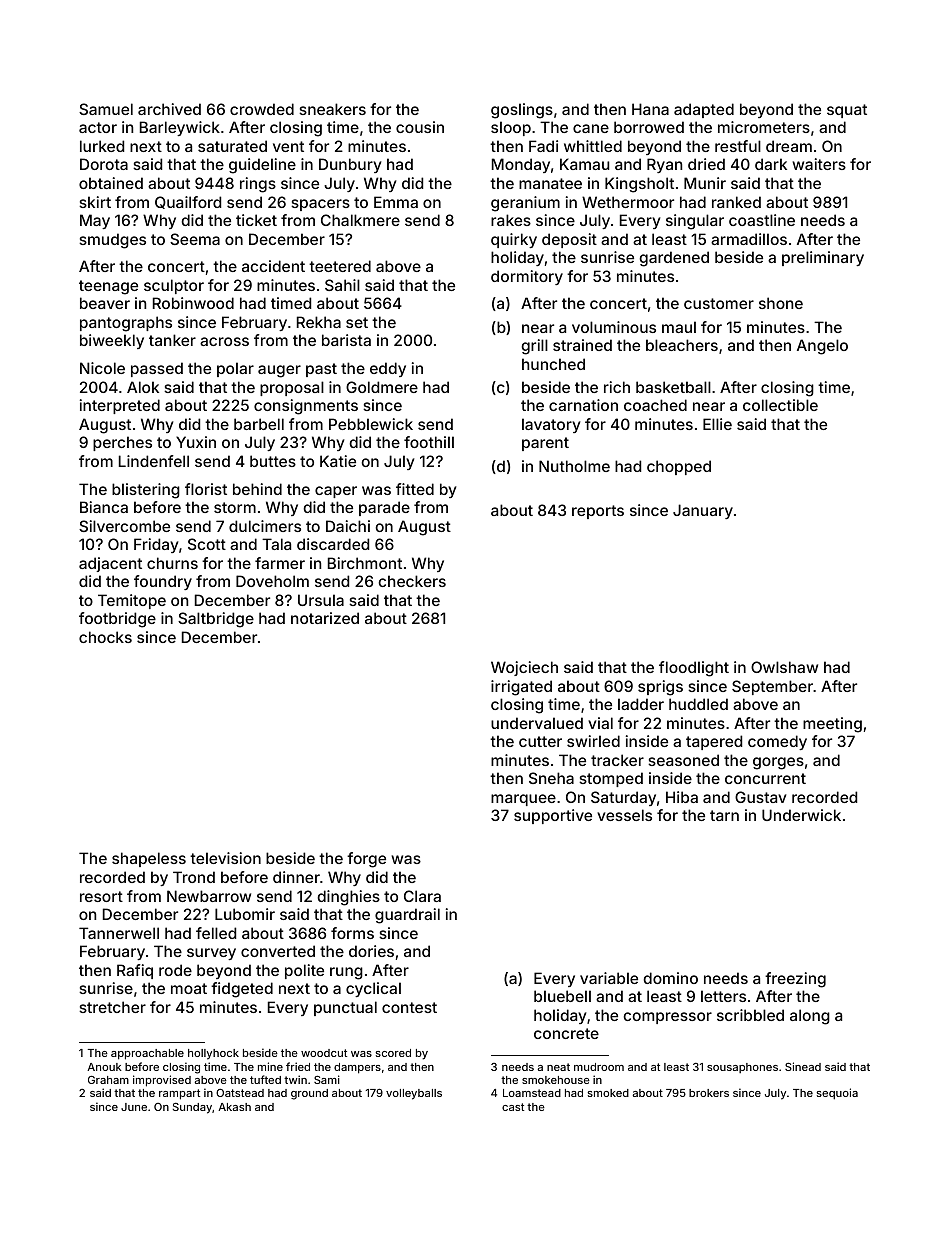 Image resolution: width=952 pixels, height=1233 pixels. What do you see at coordinates (169, 109) in the document?
I see `archived` at bounding box center [169, 109].
